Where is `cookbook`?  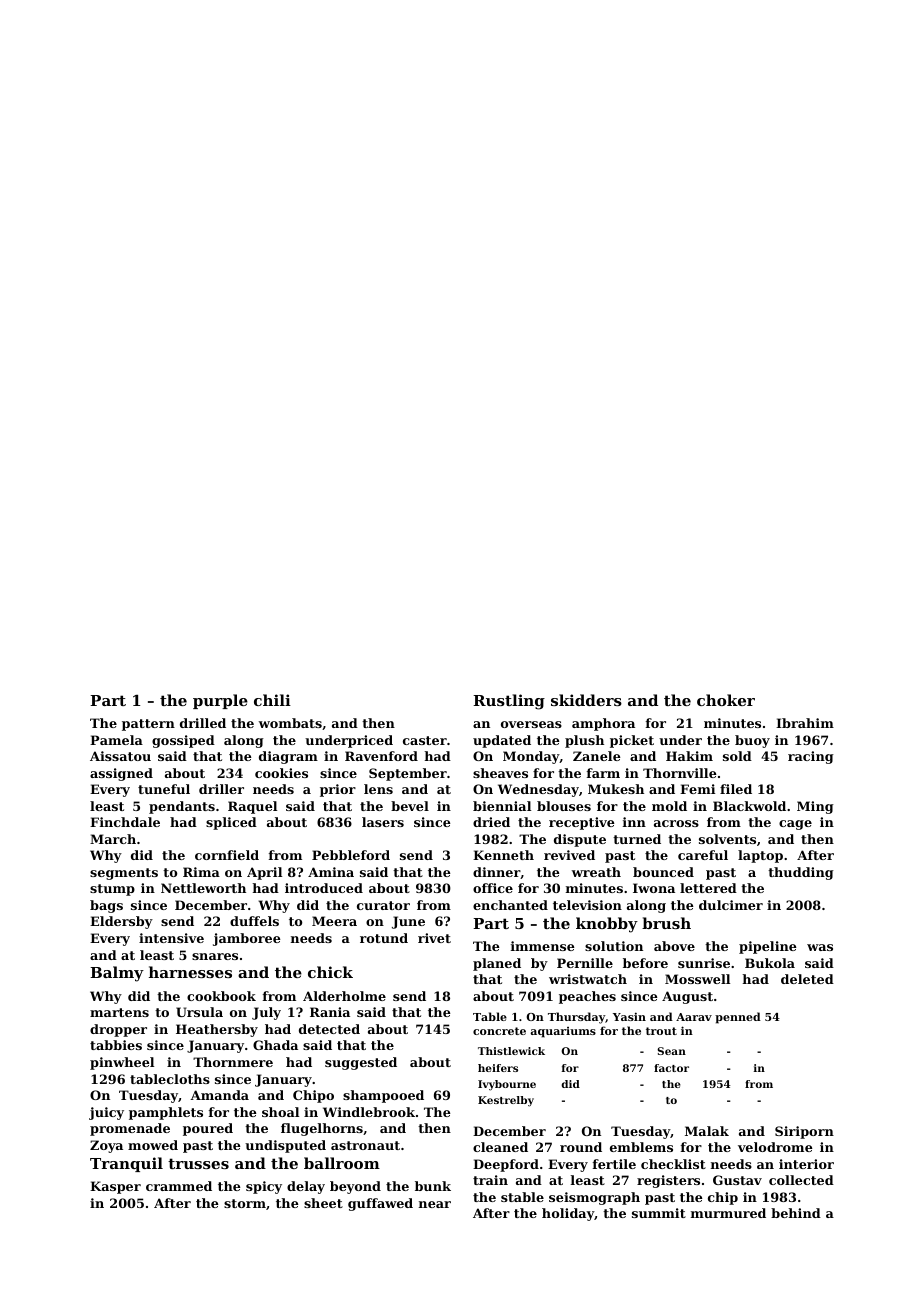 cookbook is located at coordinates (221, 996).
